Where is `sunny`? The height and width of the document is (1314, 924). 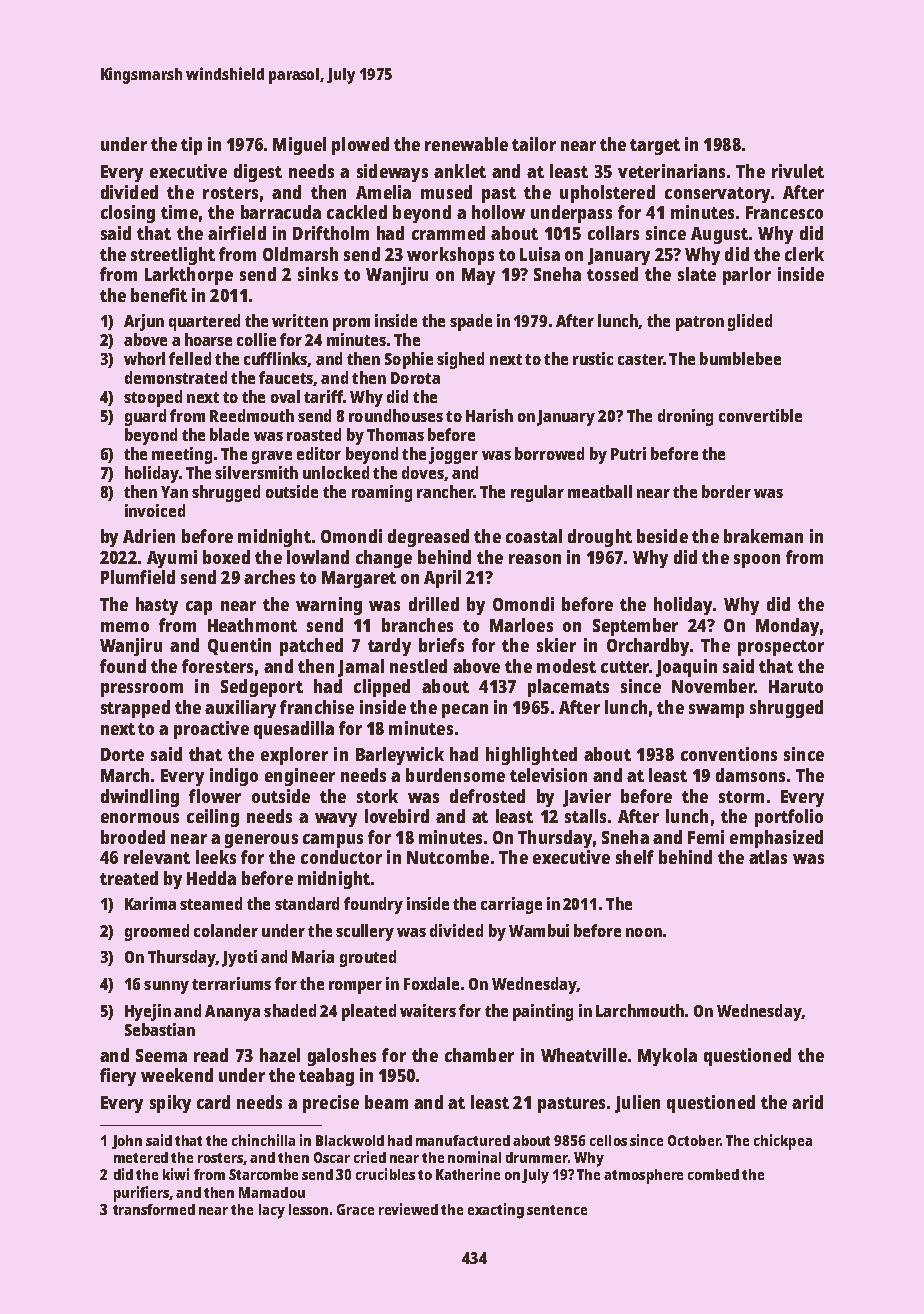 sunny is located at coordinates (166, 987).
